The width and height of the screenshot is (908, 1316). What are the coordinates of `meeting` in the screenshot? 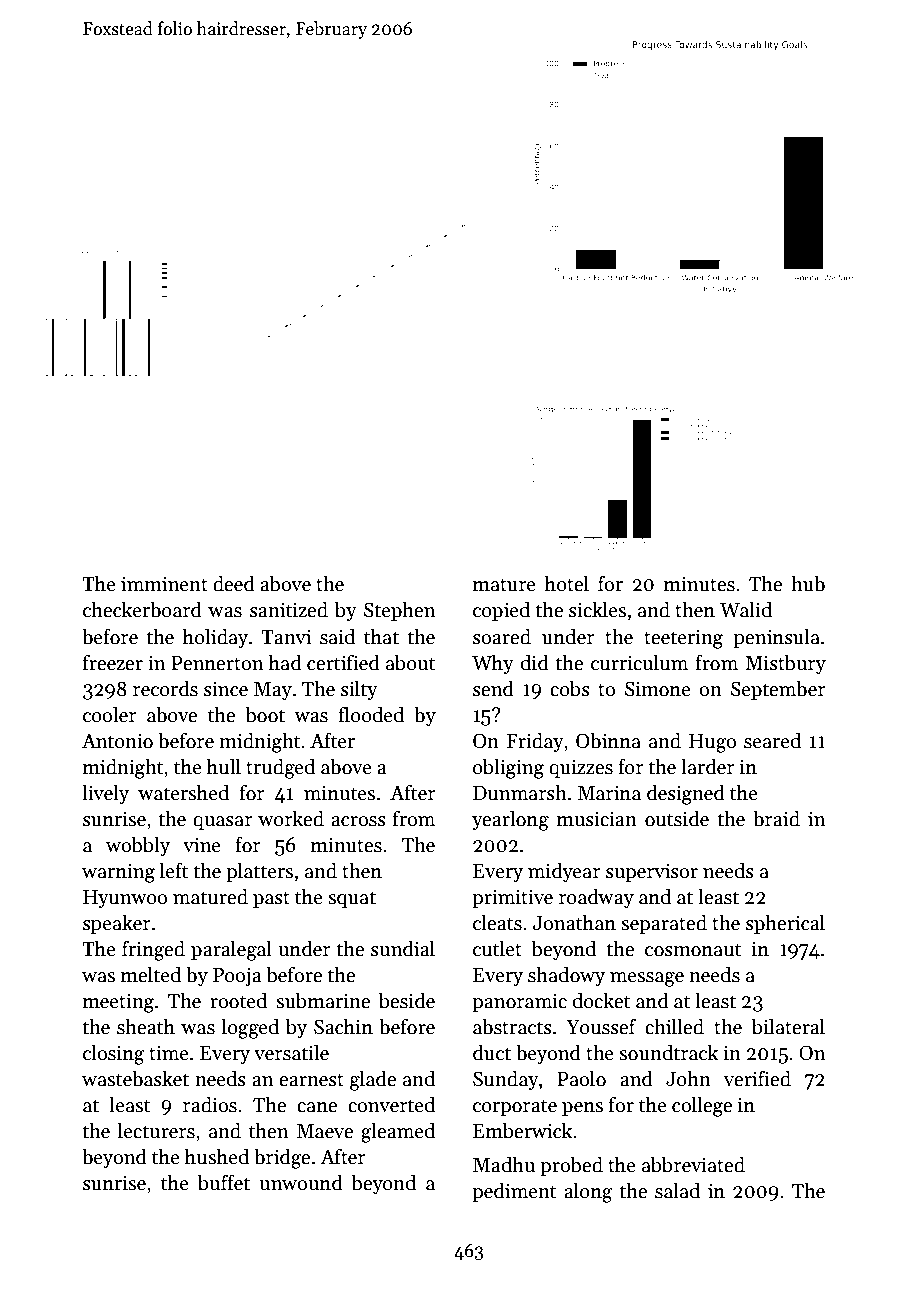 It's located at (118, 1003).
